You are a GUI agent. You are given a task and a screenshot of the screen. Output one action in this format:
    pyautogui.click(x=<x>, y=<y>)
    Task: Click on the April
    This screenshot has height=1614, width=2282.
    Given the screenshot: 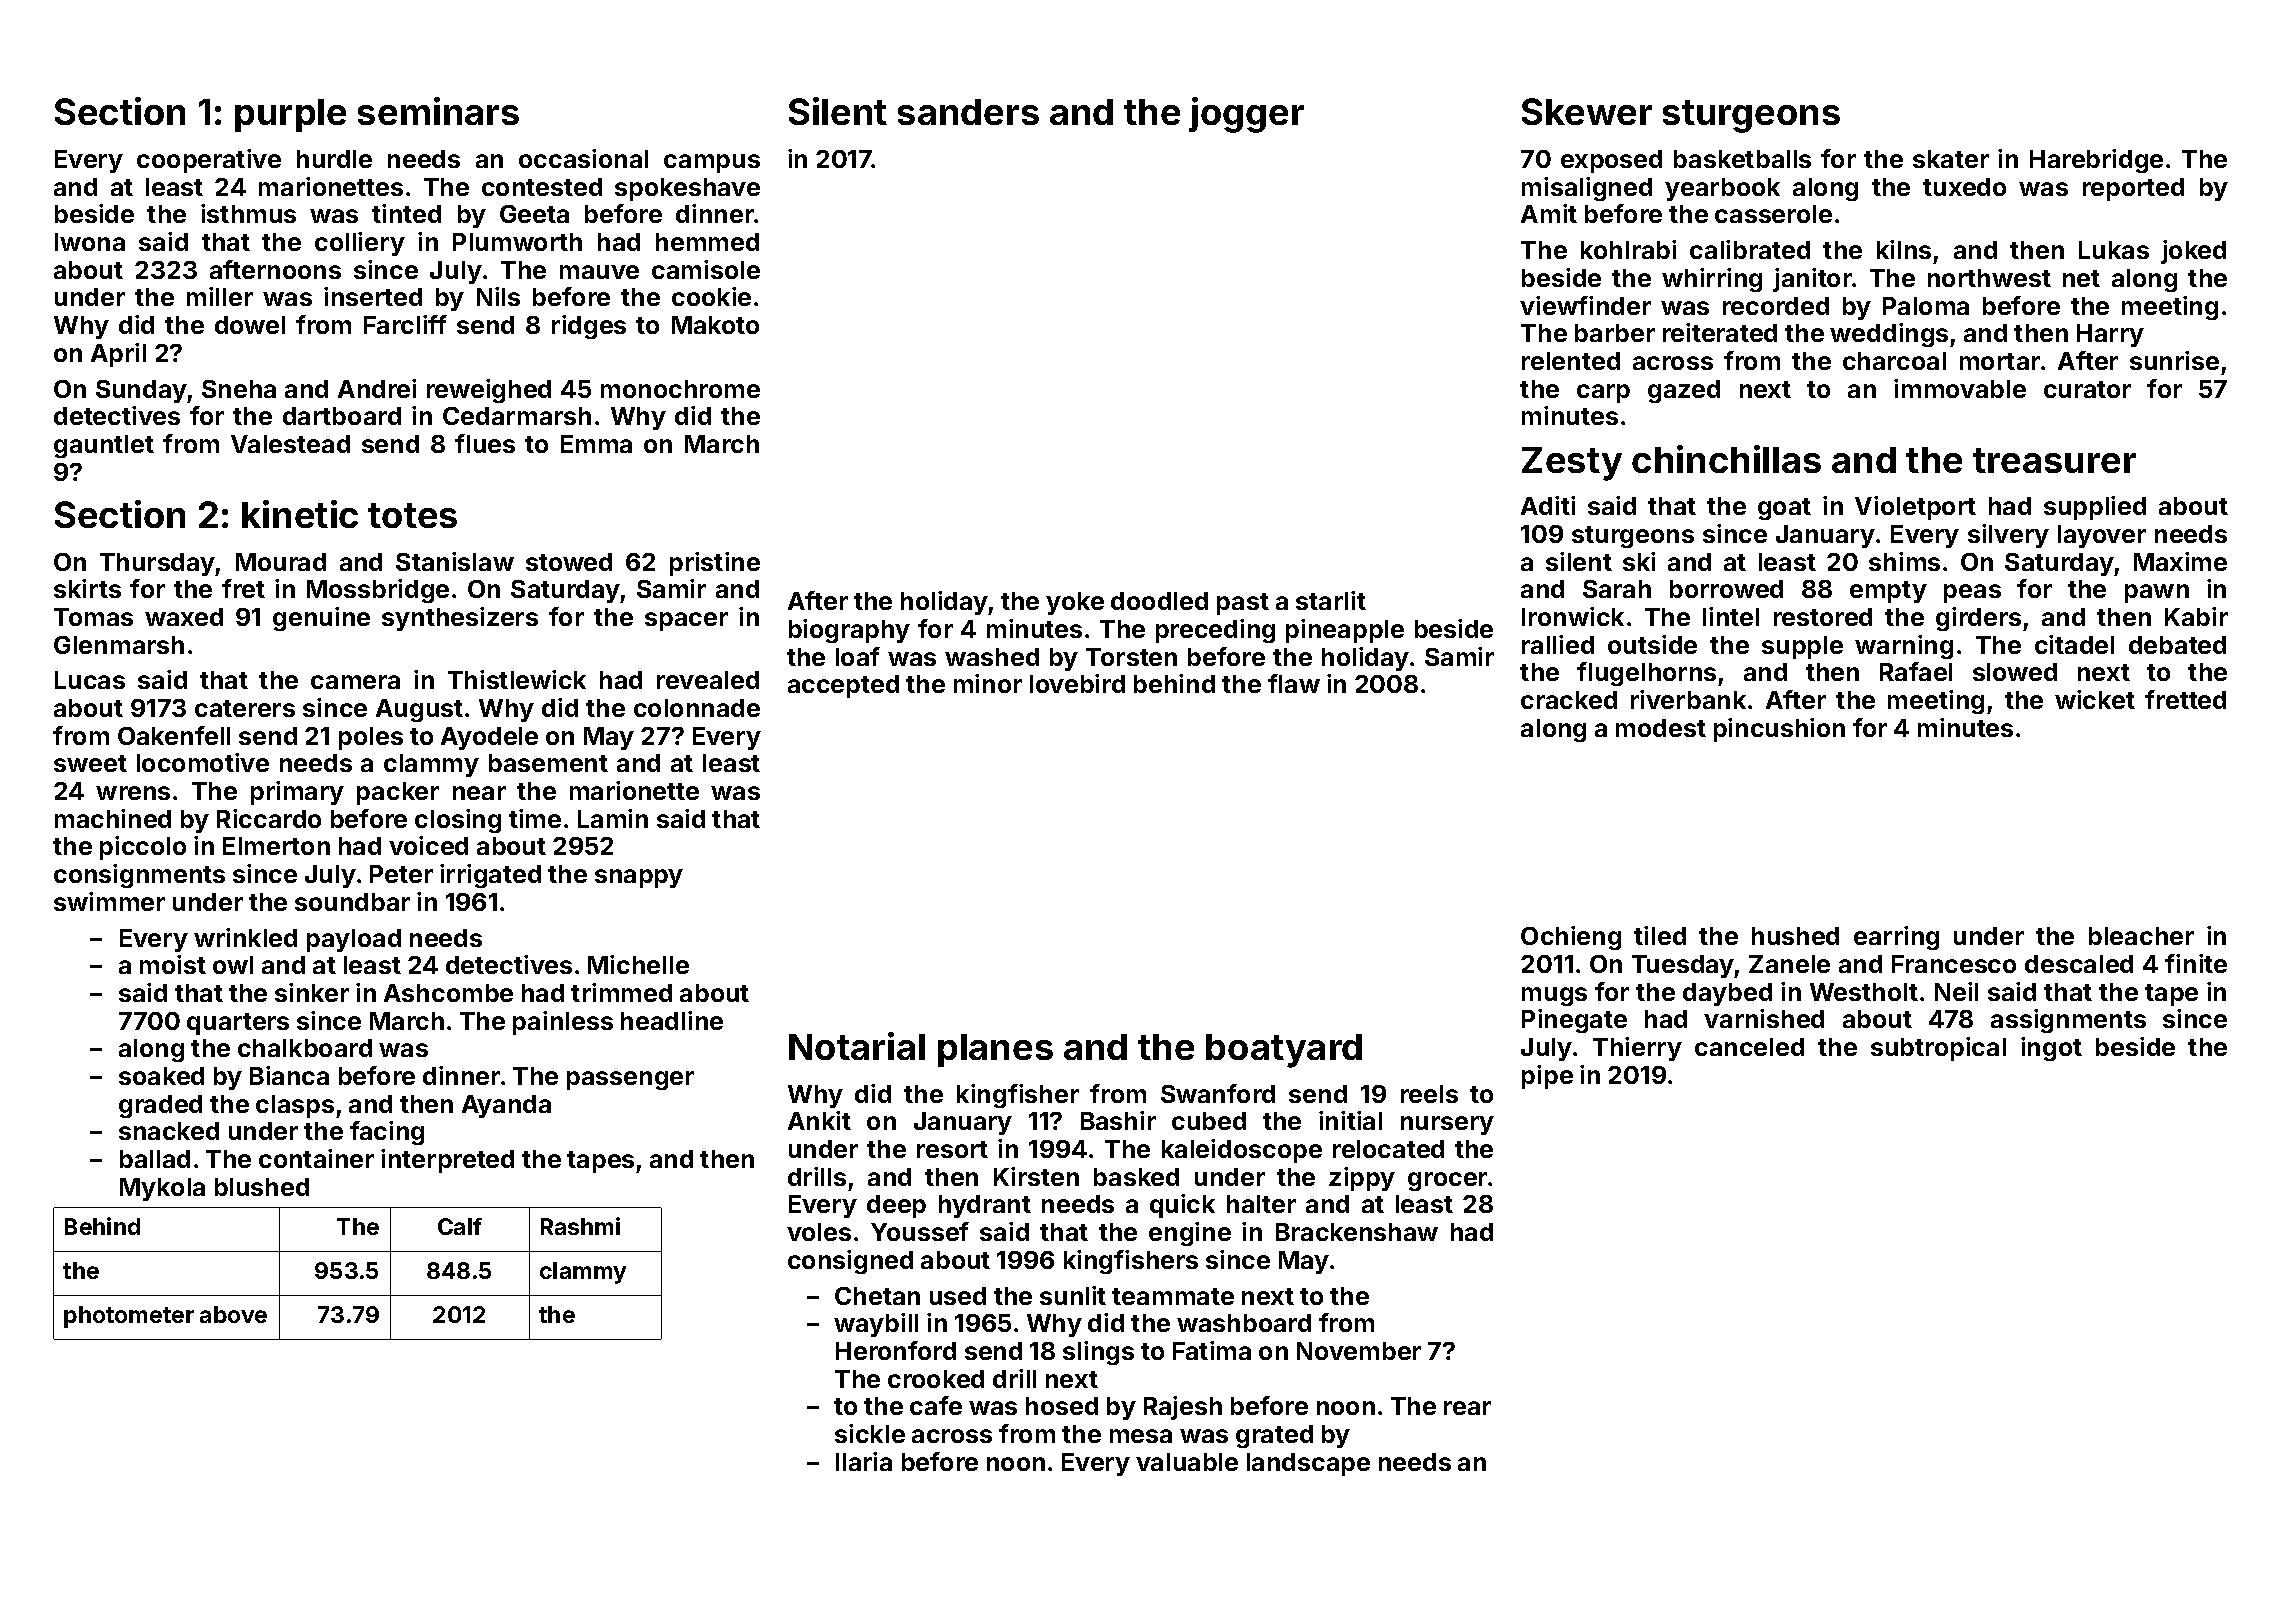 What is the action you would take?
    pyautogui.click(x=118, y=355)
